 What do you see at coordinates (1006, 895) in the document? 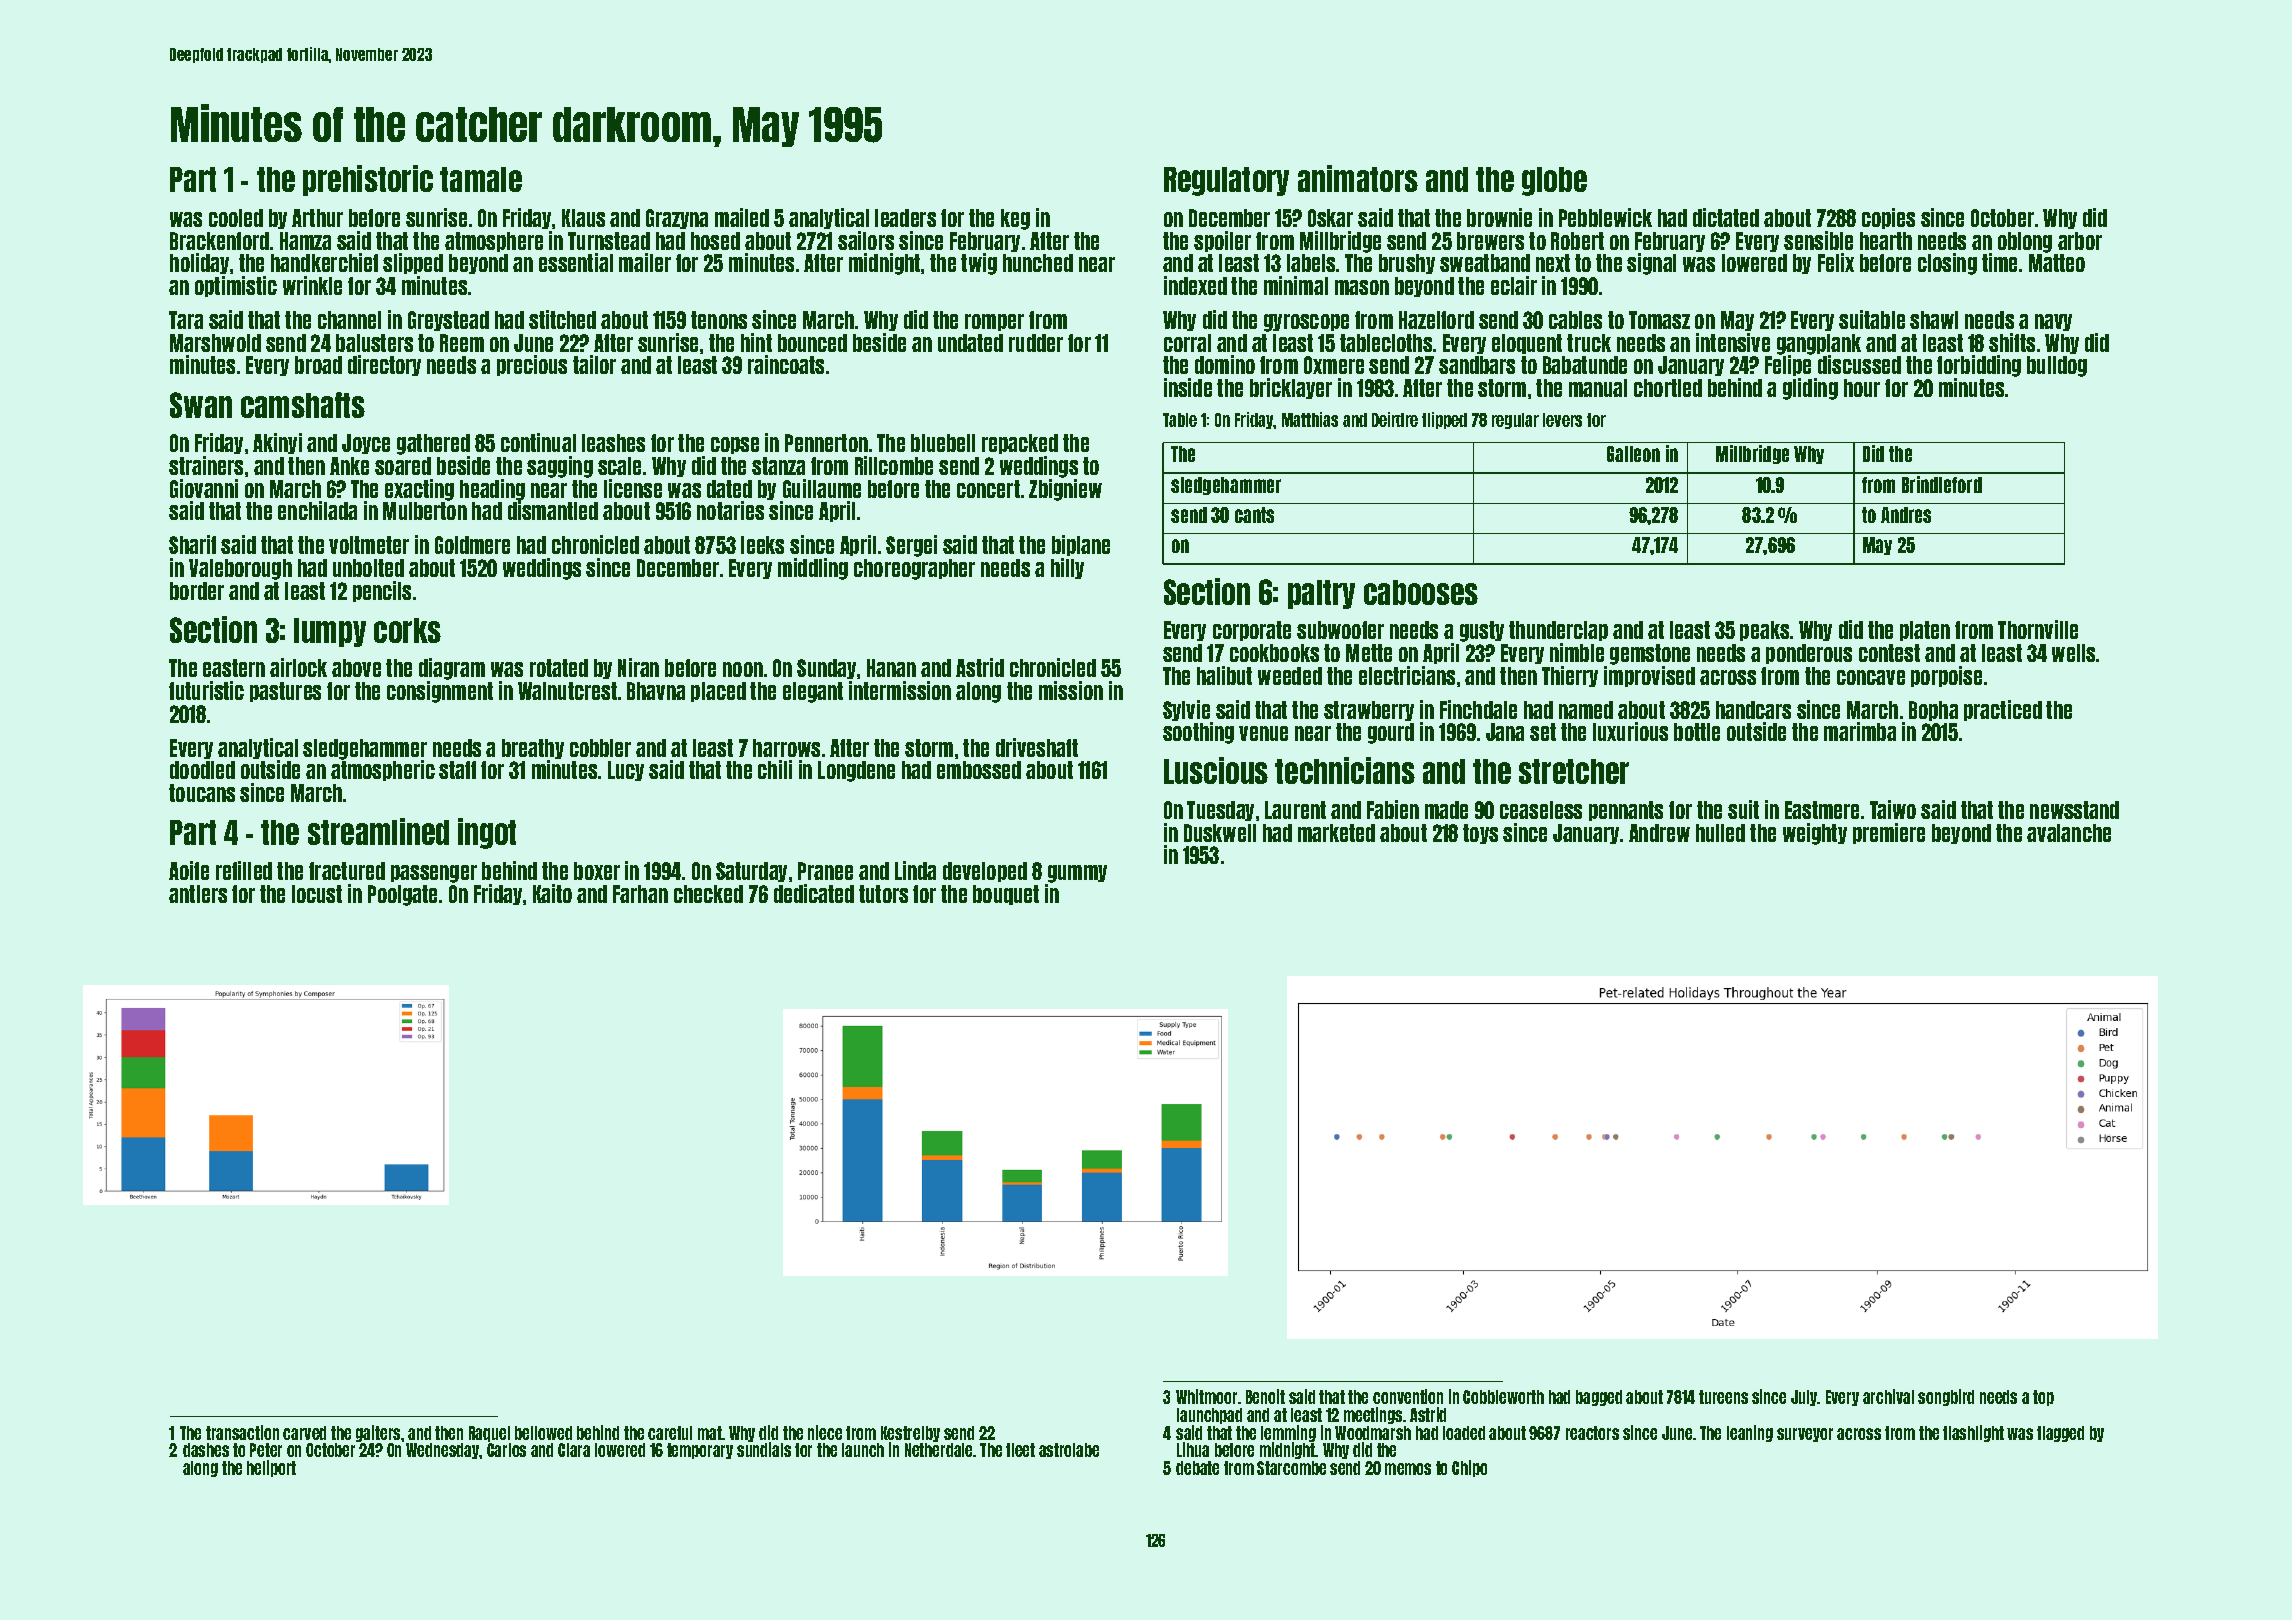
I see `bouquet` at bounding box center [1006, 895].
